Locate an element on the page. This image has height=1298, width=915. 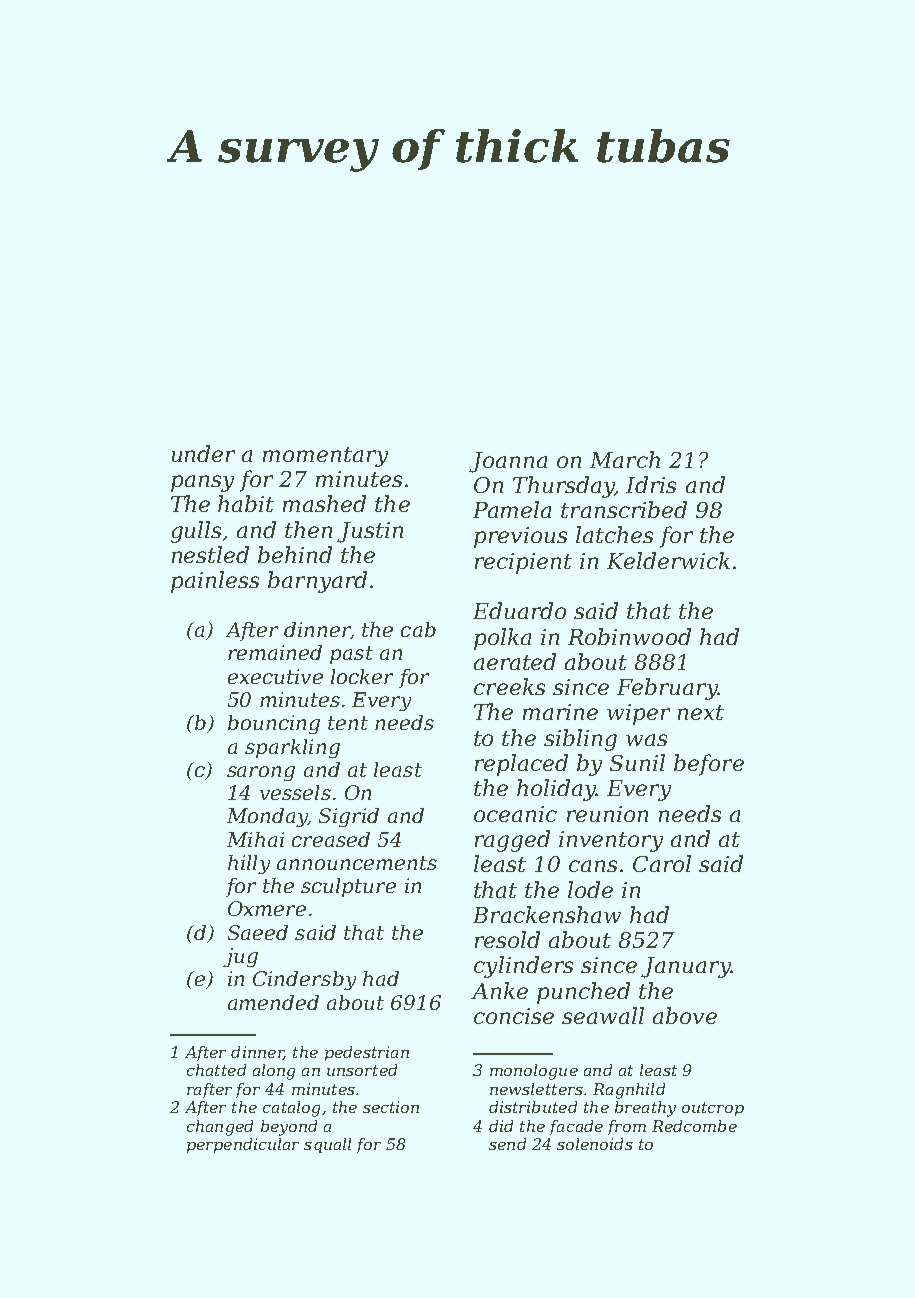
reunion is located at coordinates (607, 814).
